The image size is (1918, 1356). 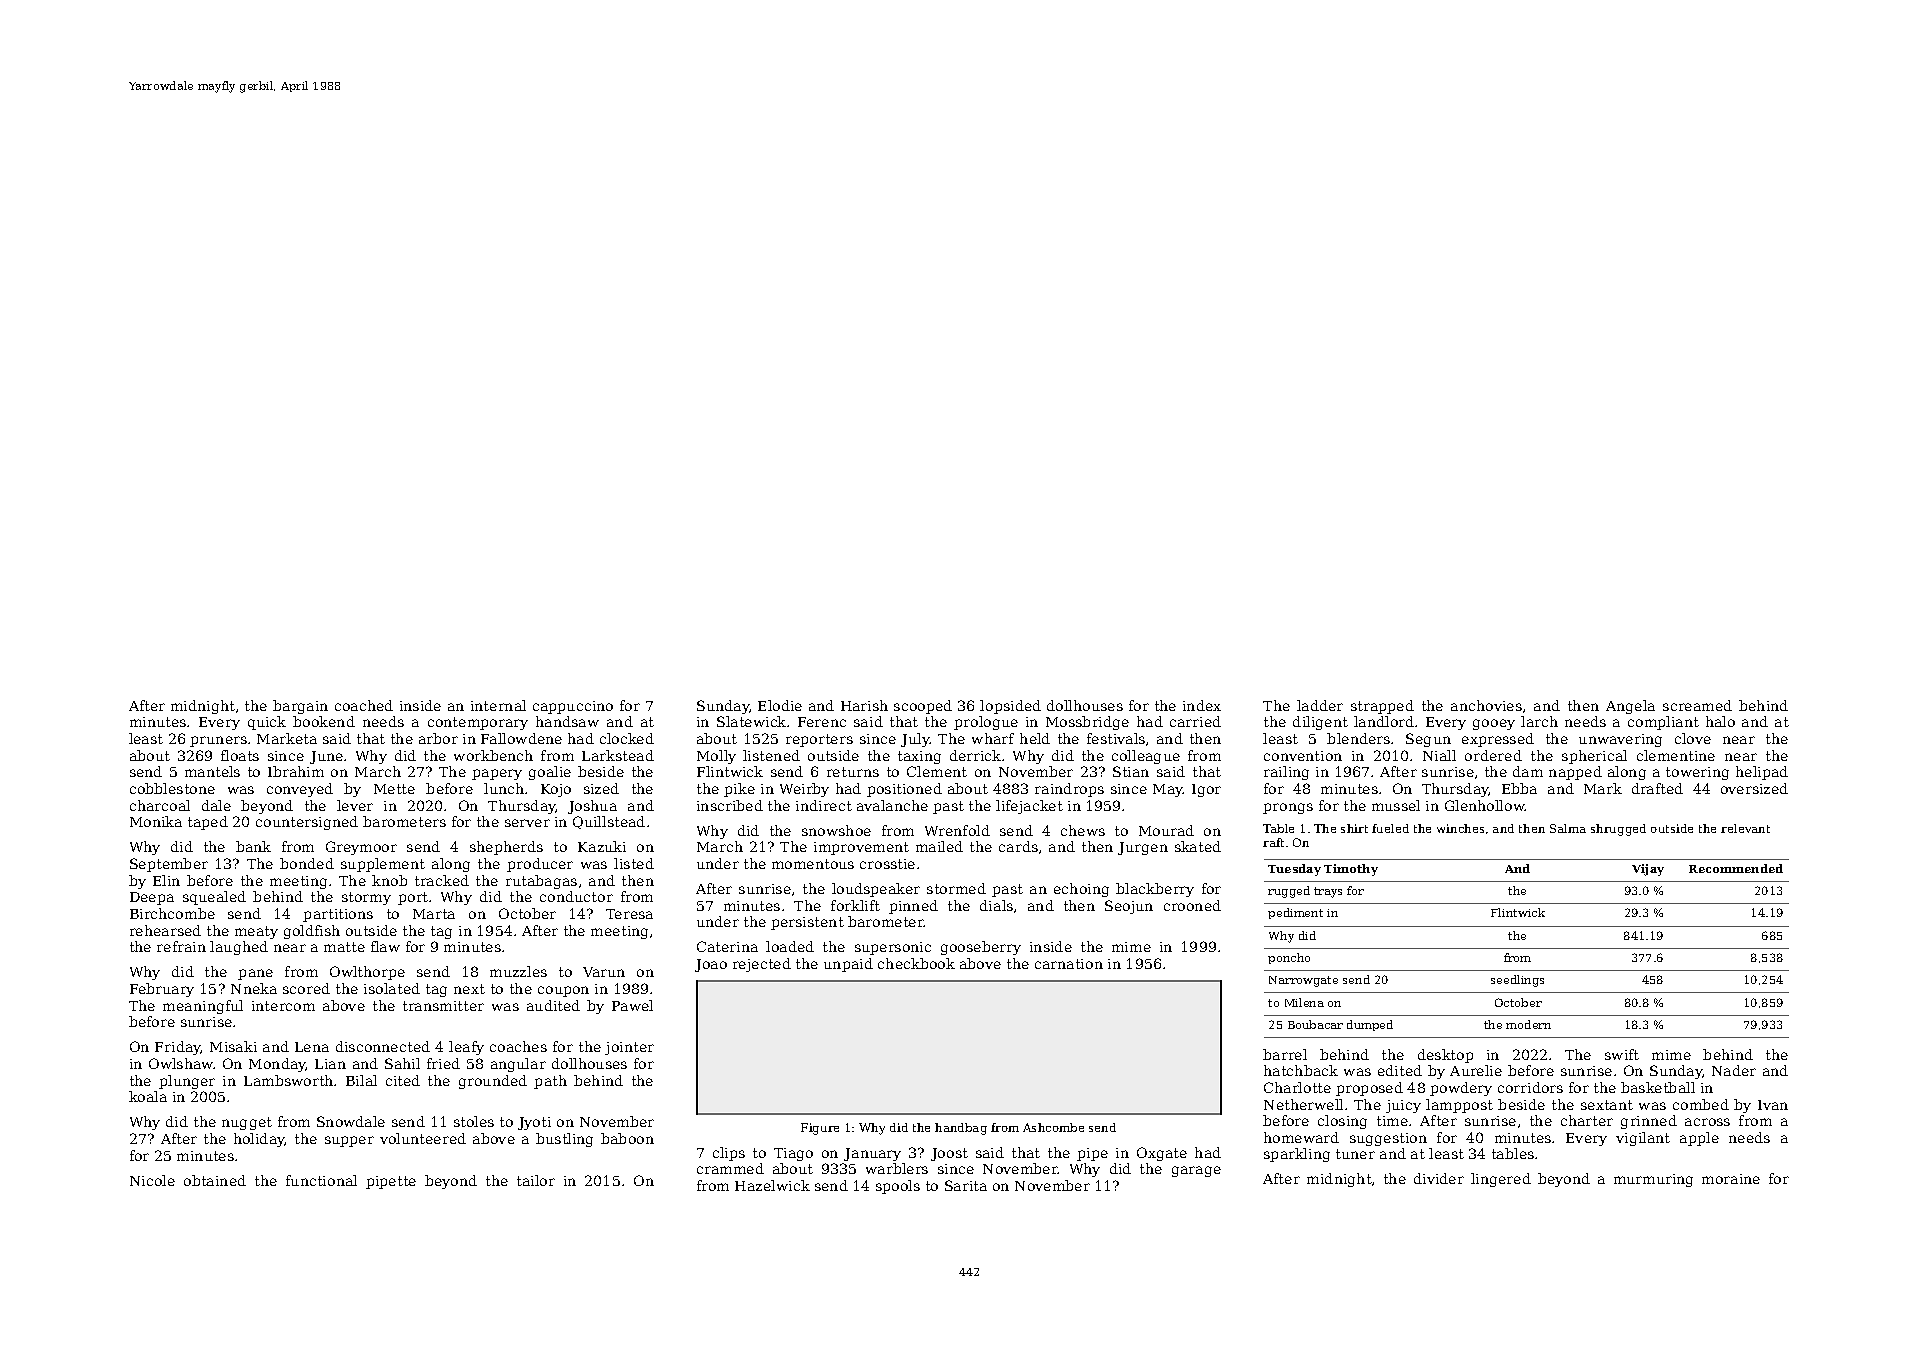 I want to click on modern, so click(x=1528, y=1024).
